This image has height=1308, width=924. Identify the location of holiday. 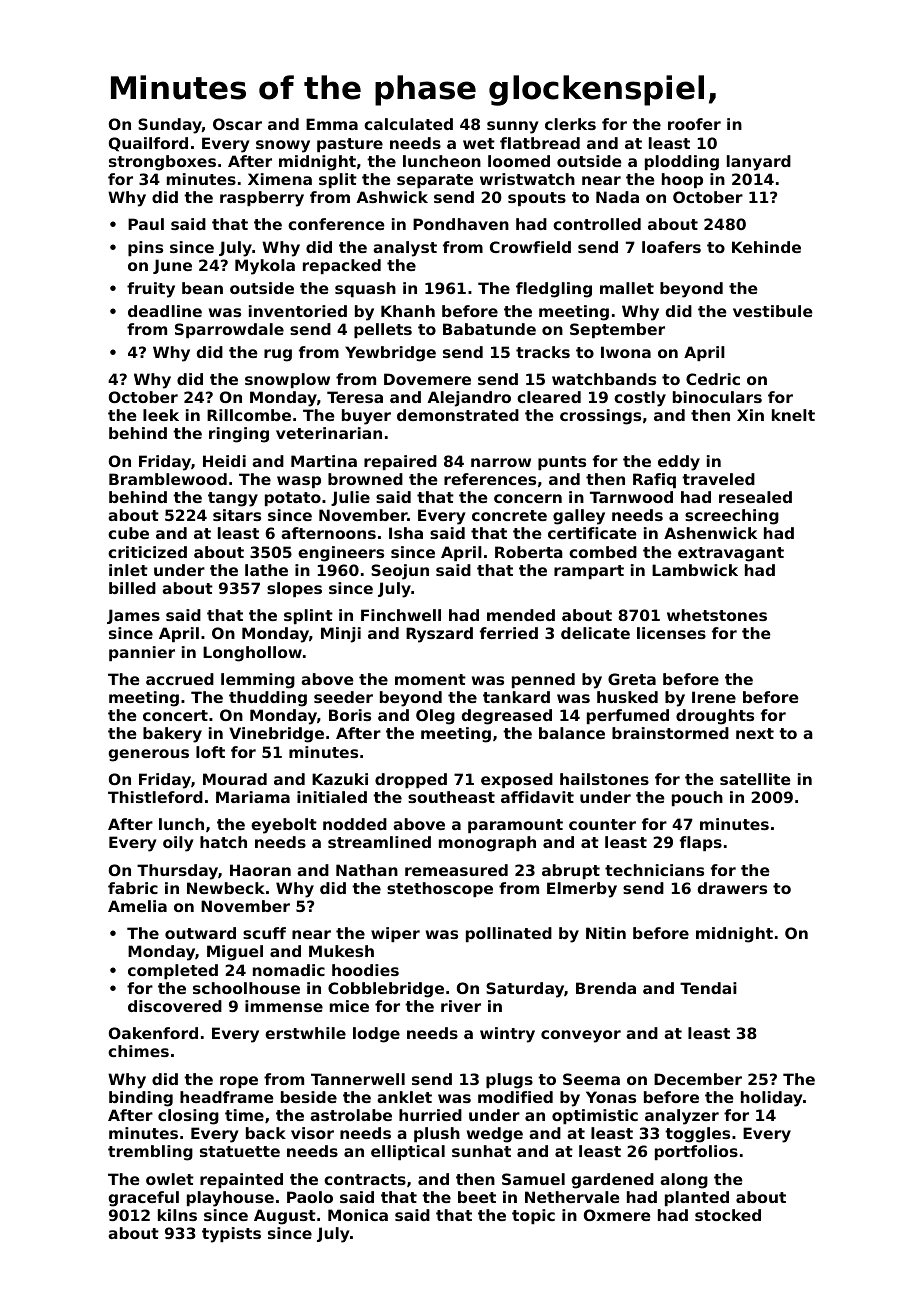
(771, 1099).
